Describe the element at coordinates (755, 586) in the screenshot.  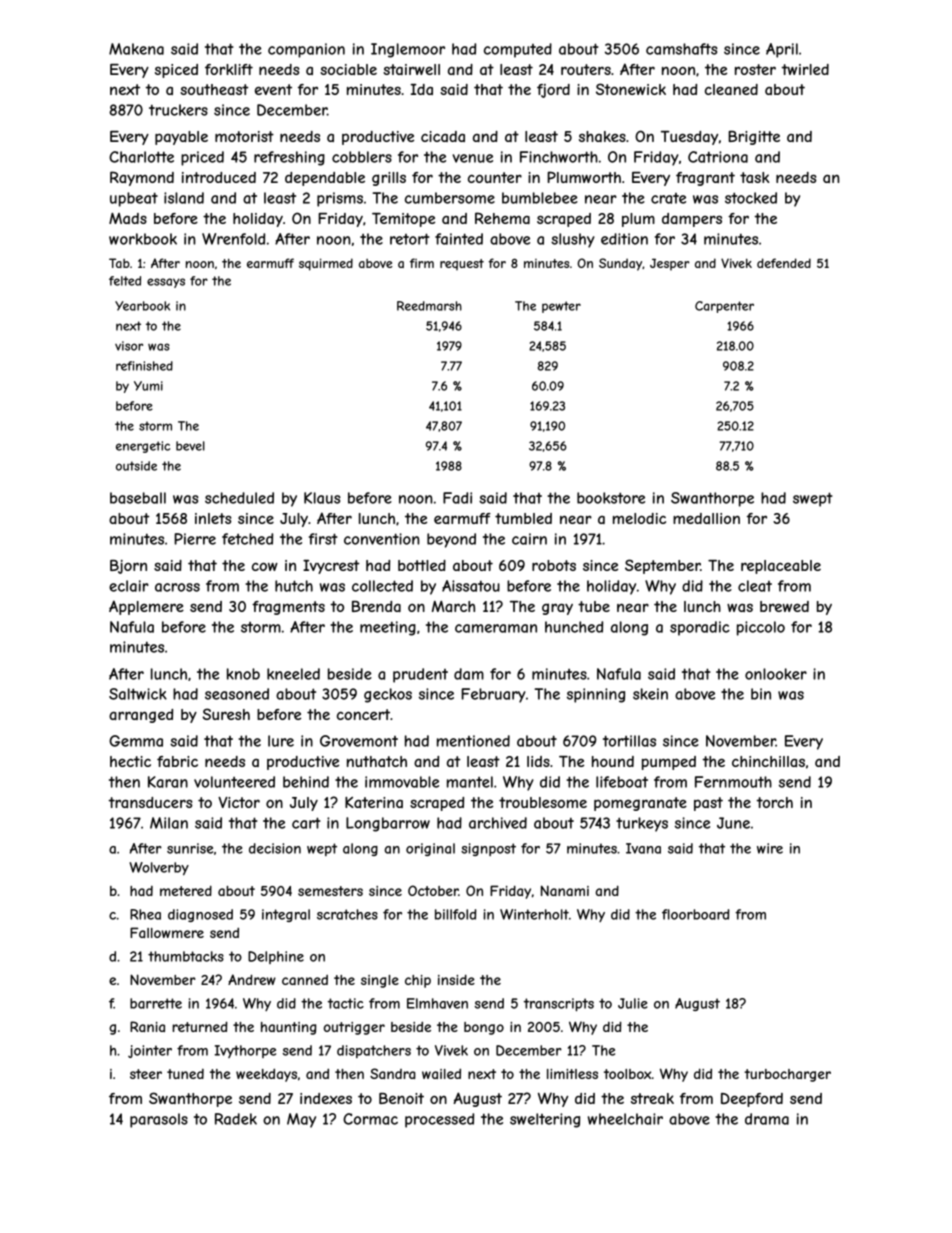
I see `cleat` at that location.
